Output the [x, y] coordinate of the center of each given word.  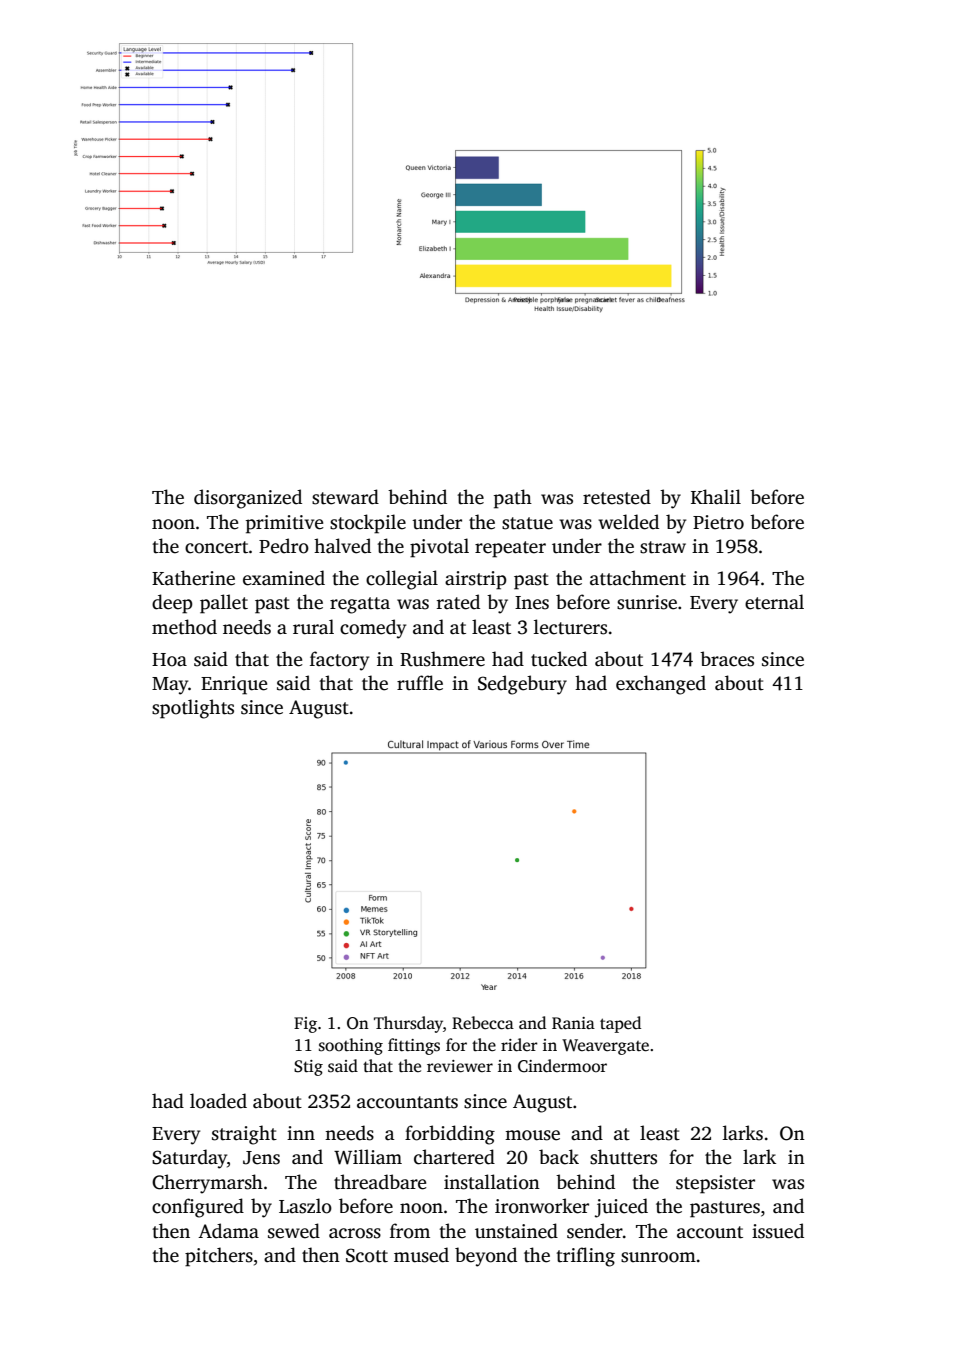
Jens [261, 1158]
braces [727, 659]
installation [492, 1182]
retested [617, 497]
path [513, 499]
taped [620, 1024]
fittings [414, 1046]
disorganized [248, 499]
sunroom [658, 1257]
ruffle [420, 683]
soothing [351, 1046]
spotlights [193, 709]
